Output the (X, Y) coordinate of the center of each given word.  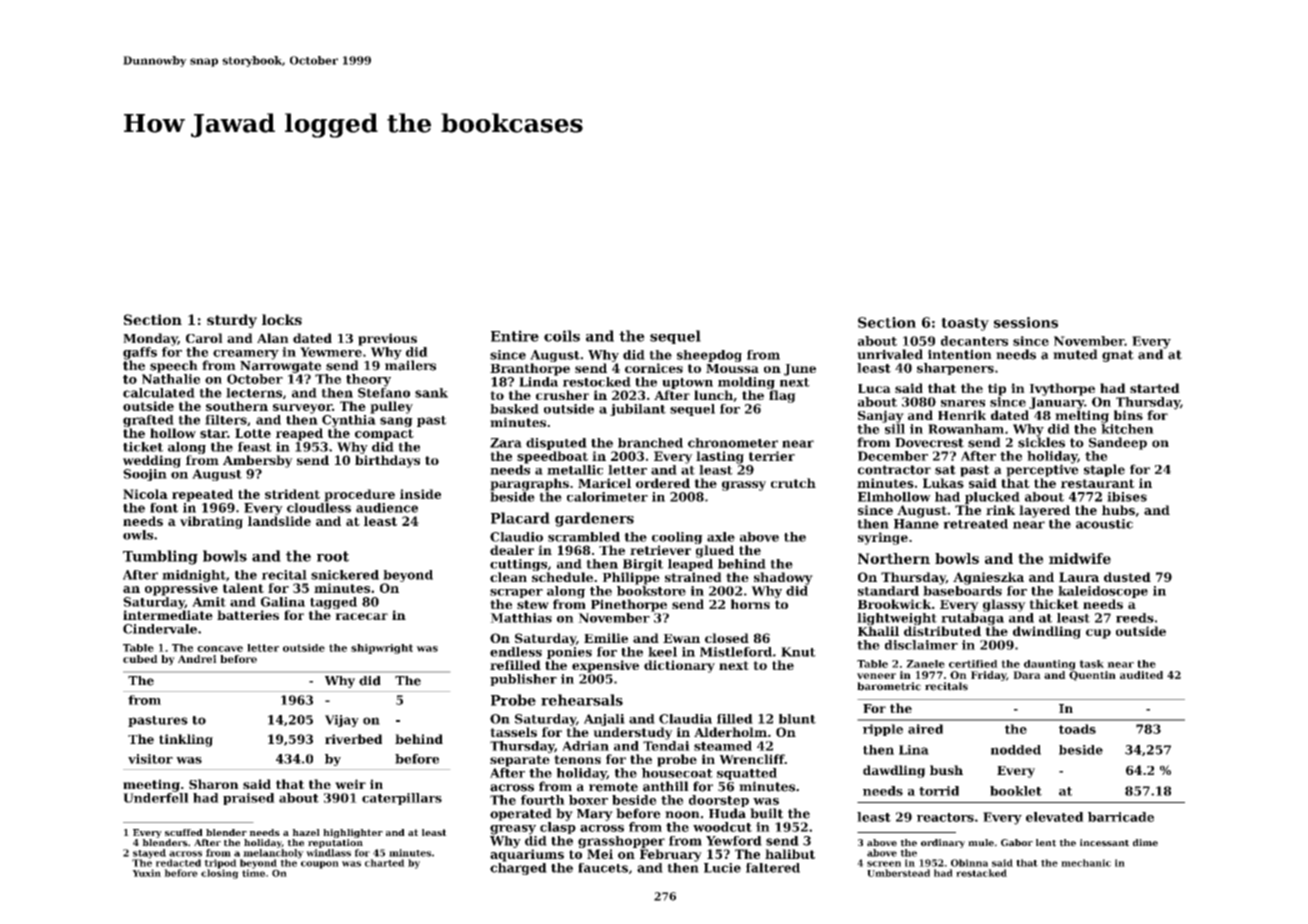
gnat (1118, 356)
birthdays (387, 461)
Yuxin (146, 873)
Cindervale (160, 629)
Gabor (1017, 843)
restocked (597, 382)
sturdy (232, 321)
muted (1075, 354)
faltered (773, 868)
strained (693, 577)
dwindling (1047, 632)
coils (562, 336)
